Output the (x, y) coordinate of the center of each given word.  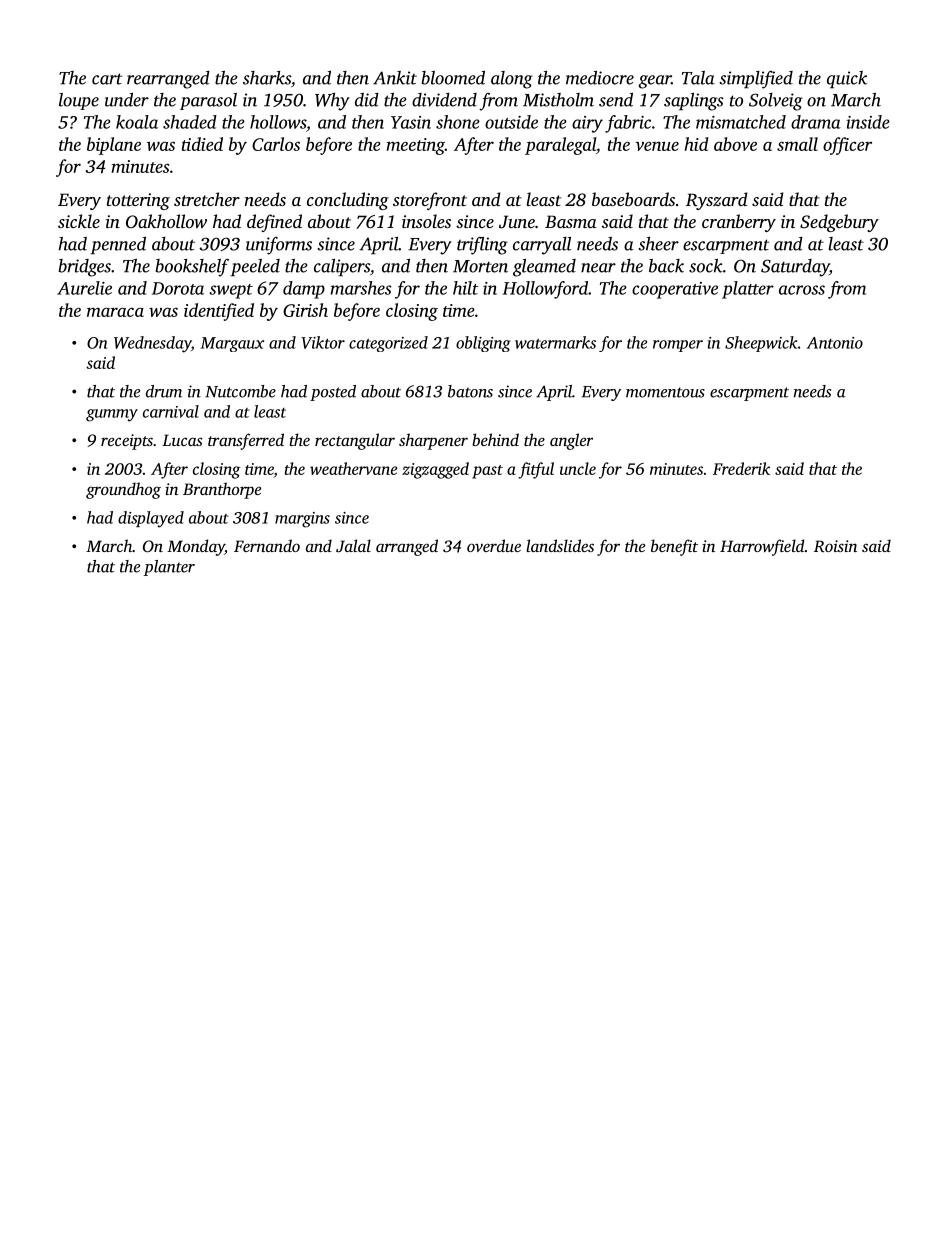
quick (847, 79)
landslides (560, 545)
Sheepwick (761, 344)
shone (458, 122)
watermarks (555, 342)
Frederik (741, 468)
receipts (127, 442)
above (735, 144)
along (512, 80)
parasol (208, 101)
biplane (114, 146)
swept (231, 291)
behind (495, 439)
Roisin (835, 546)
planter (169, 568)
